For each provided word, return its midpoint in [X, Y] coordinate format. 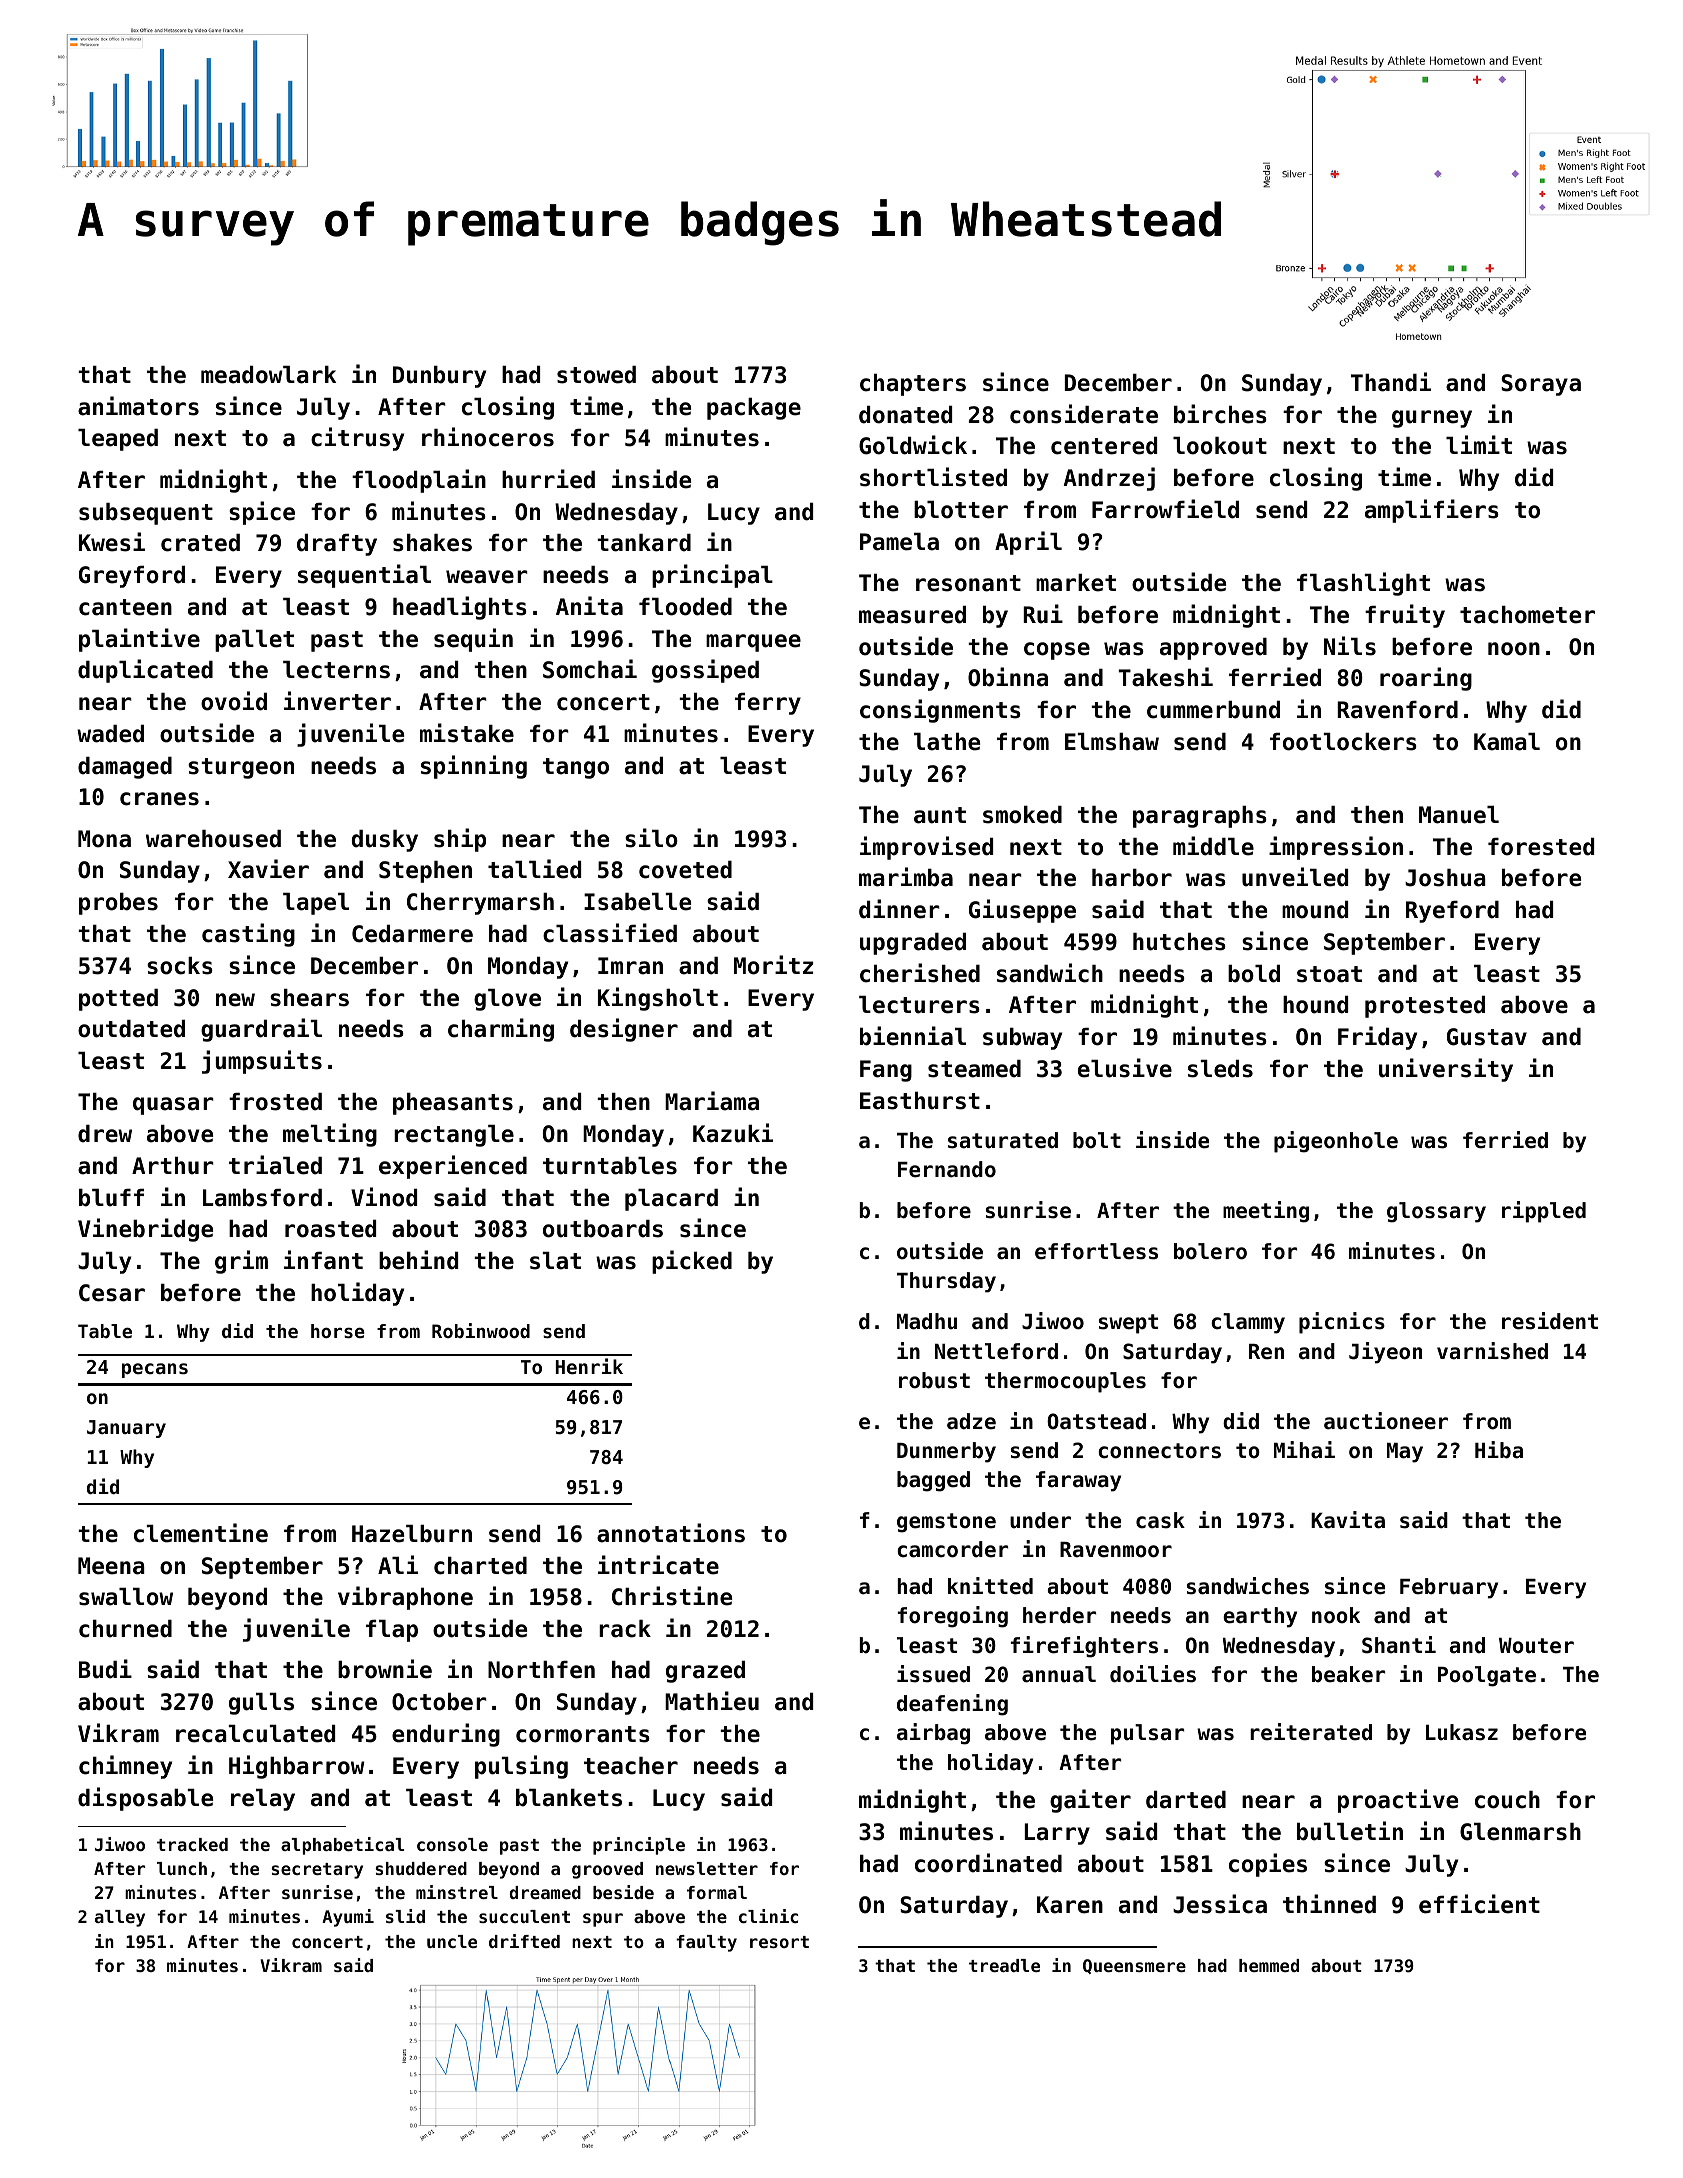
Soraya [1541, 385]
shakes [432, 543]
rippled [1544, 1212]
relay [263, 1800]
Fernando [947, 1169]
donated [905, 415]
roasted [330, 1229]
